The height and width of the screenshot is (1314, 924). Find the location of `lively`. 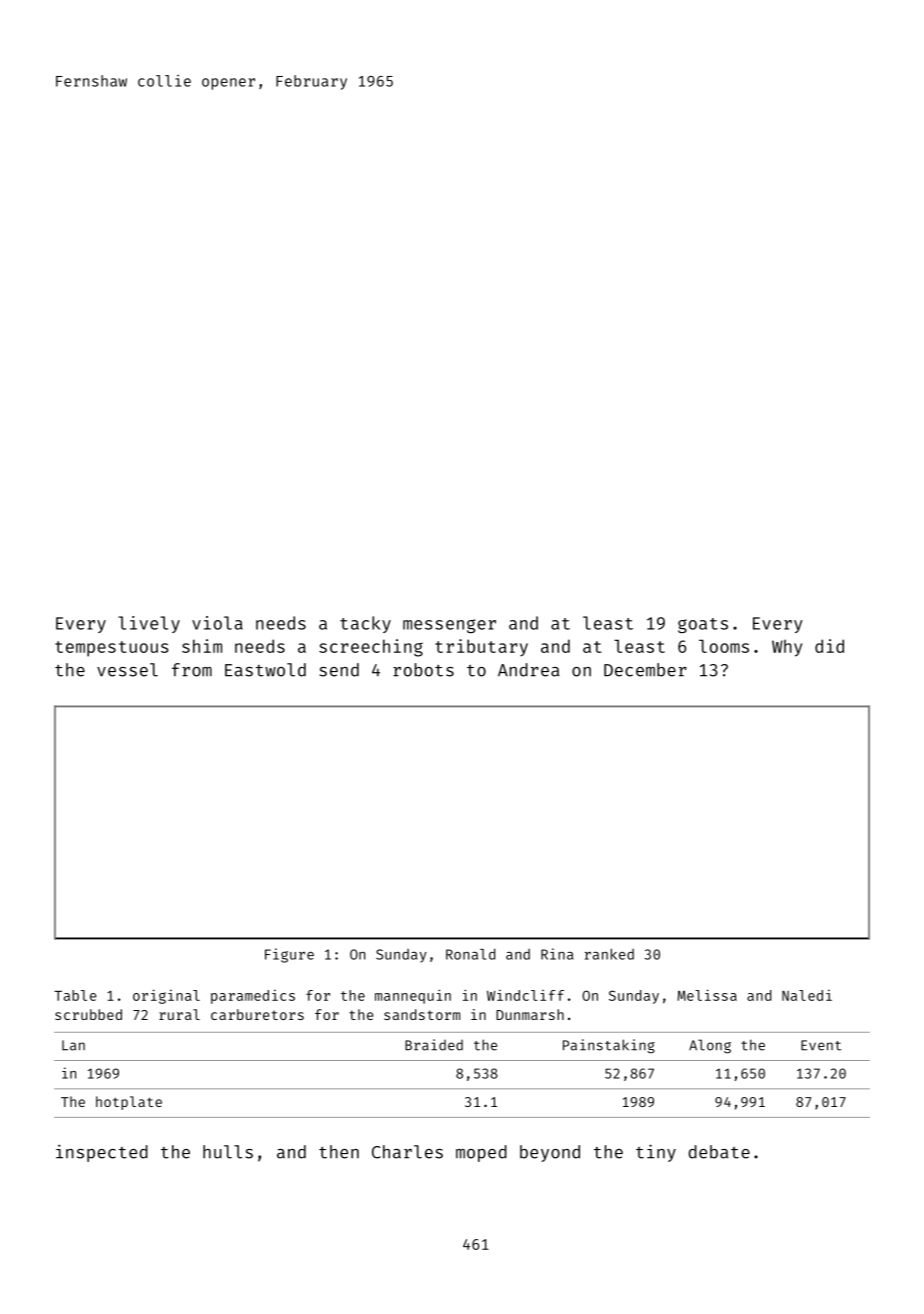

lively is located at coordinates (149, 624).
